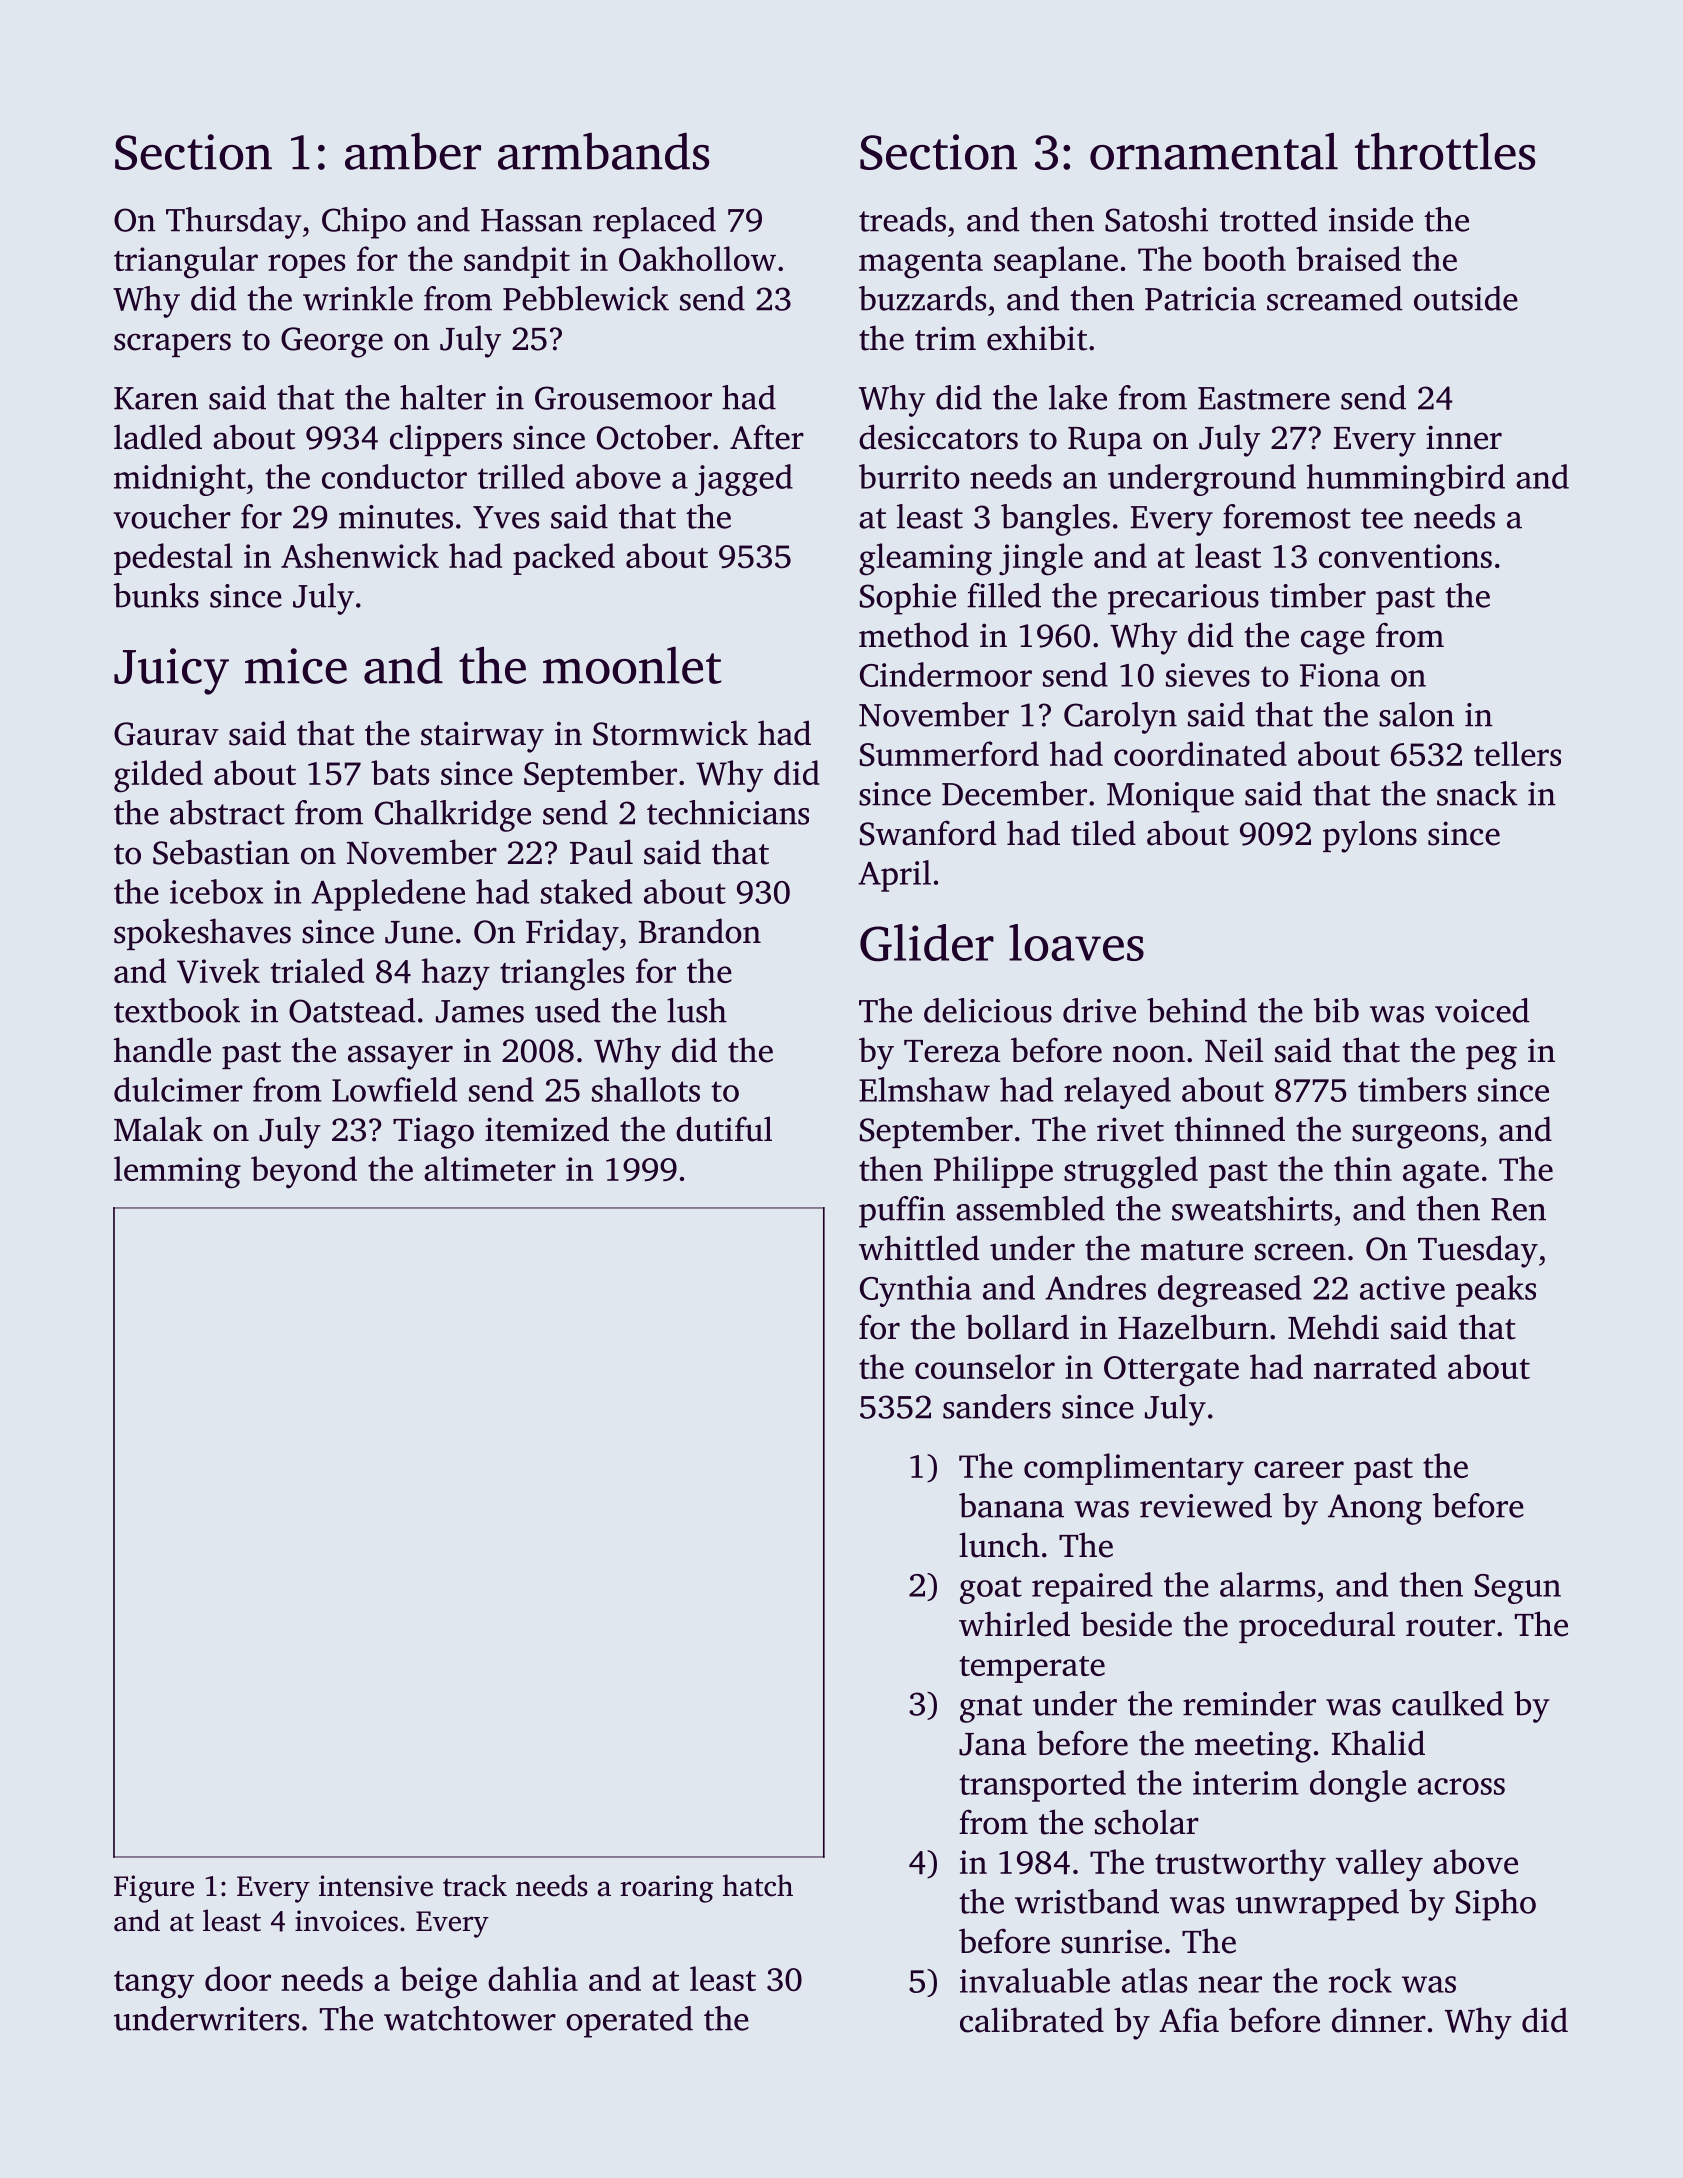 This screenshot has width=1683, height=2178. What do you see at coordinates (1466, 298) in the screenshot?
I see `outside` at bounding box center [1466, 298].
